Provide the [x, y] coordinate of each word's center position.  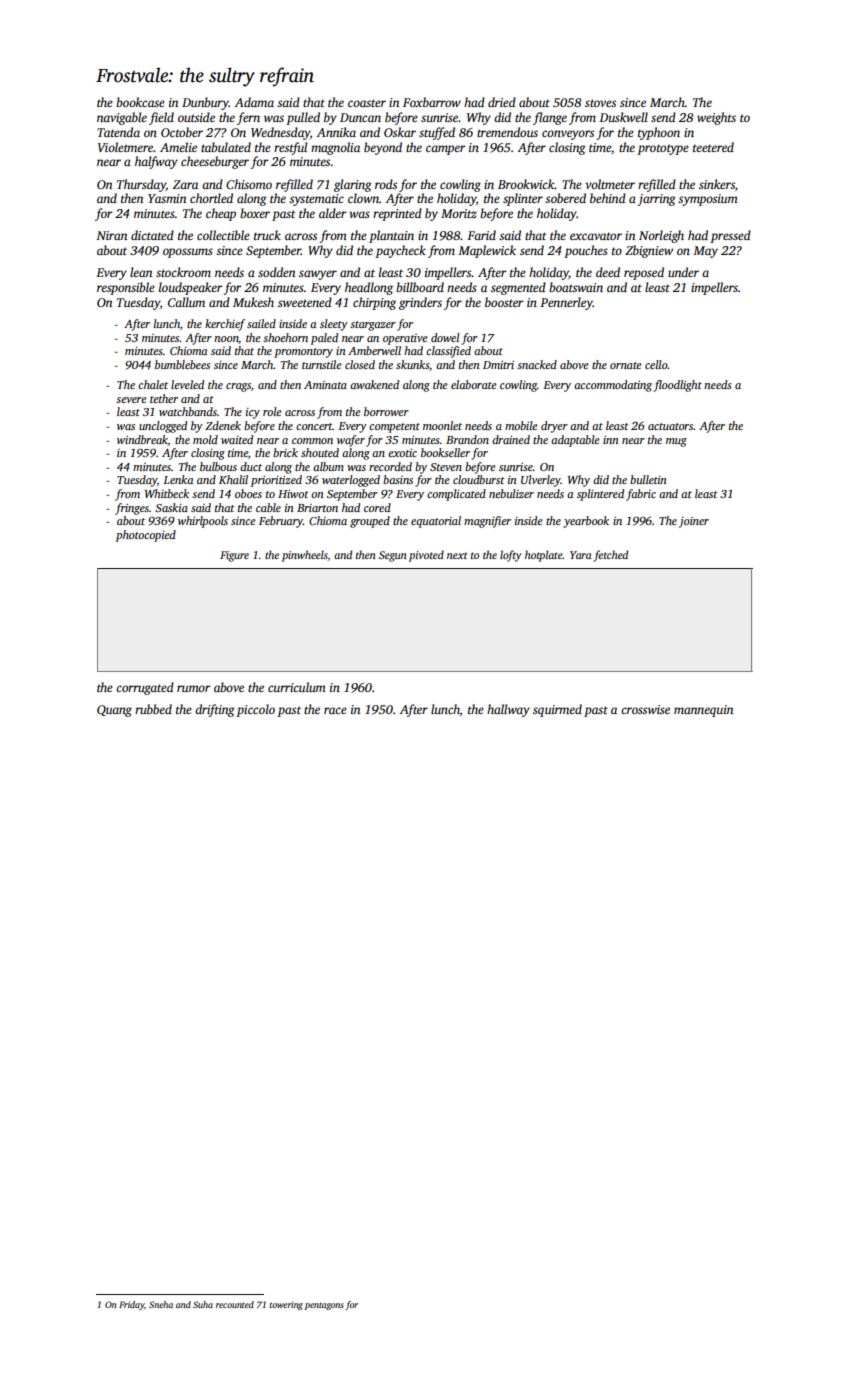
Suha [203, 1304]
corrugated [145, 688]
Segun [393, 556]
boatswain [576, 287]
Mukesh [253, 302]
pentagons [324, 1306]
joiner [694, 522]
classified [448, 352]
